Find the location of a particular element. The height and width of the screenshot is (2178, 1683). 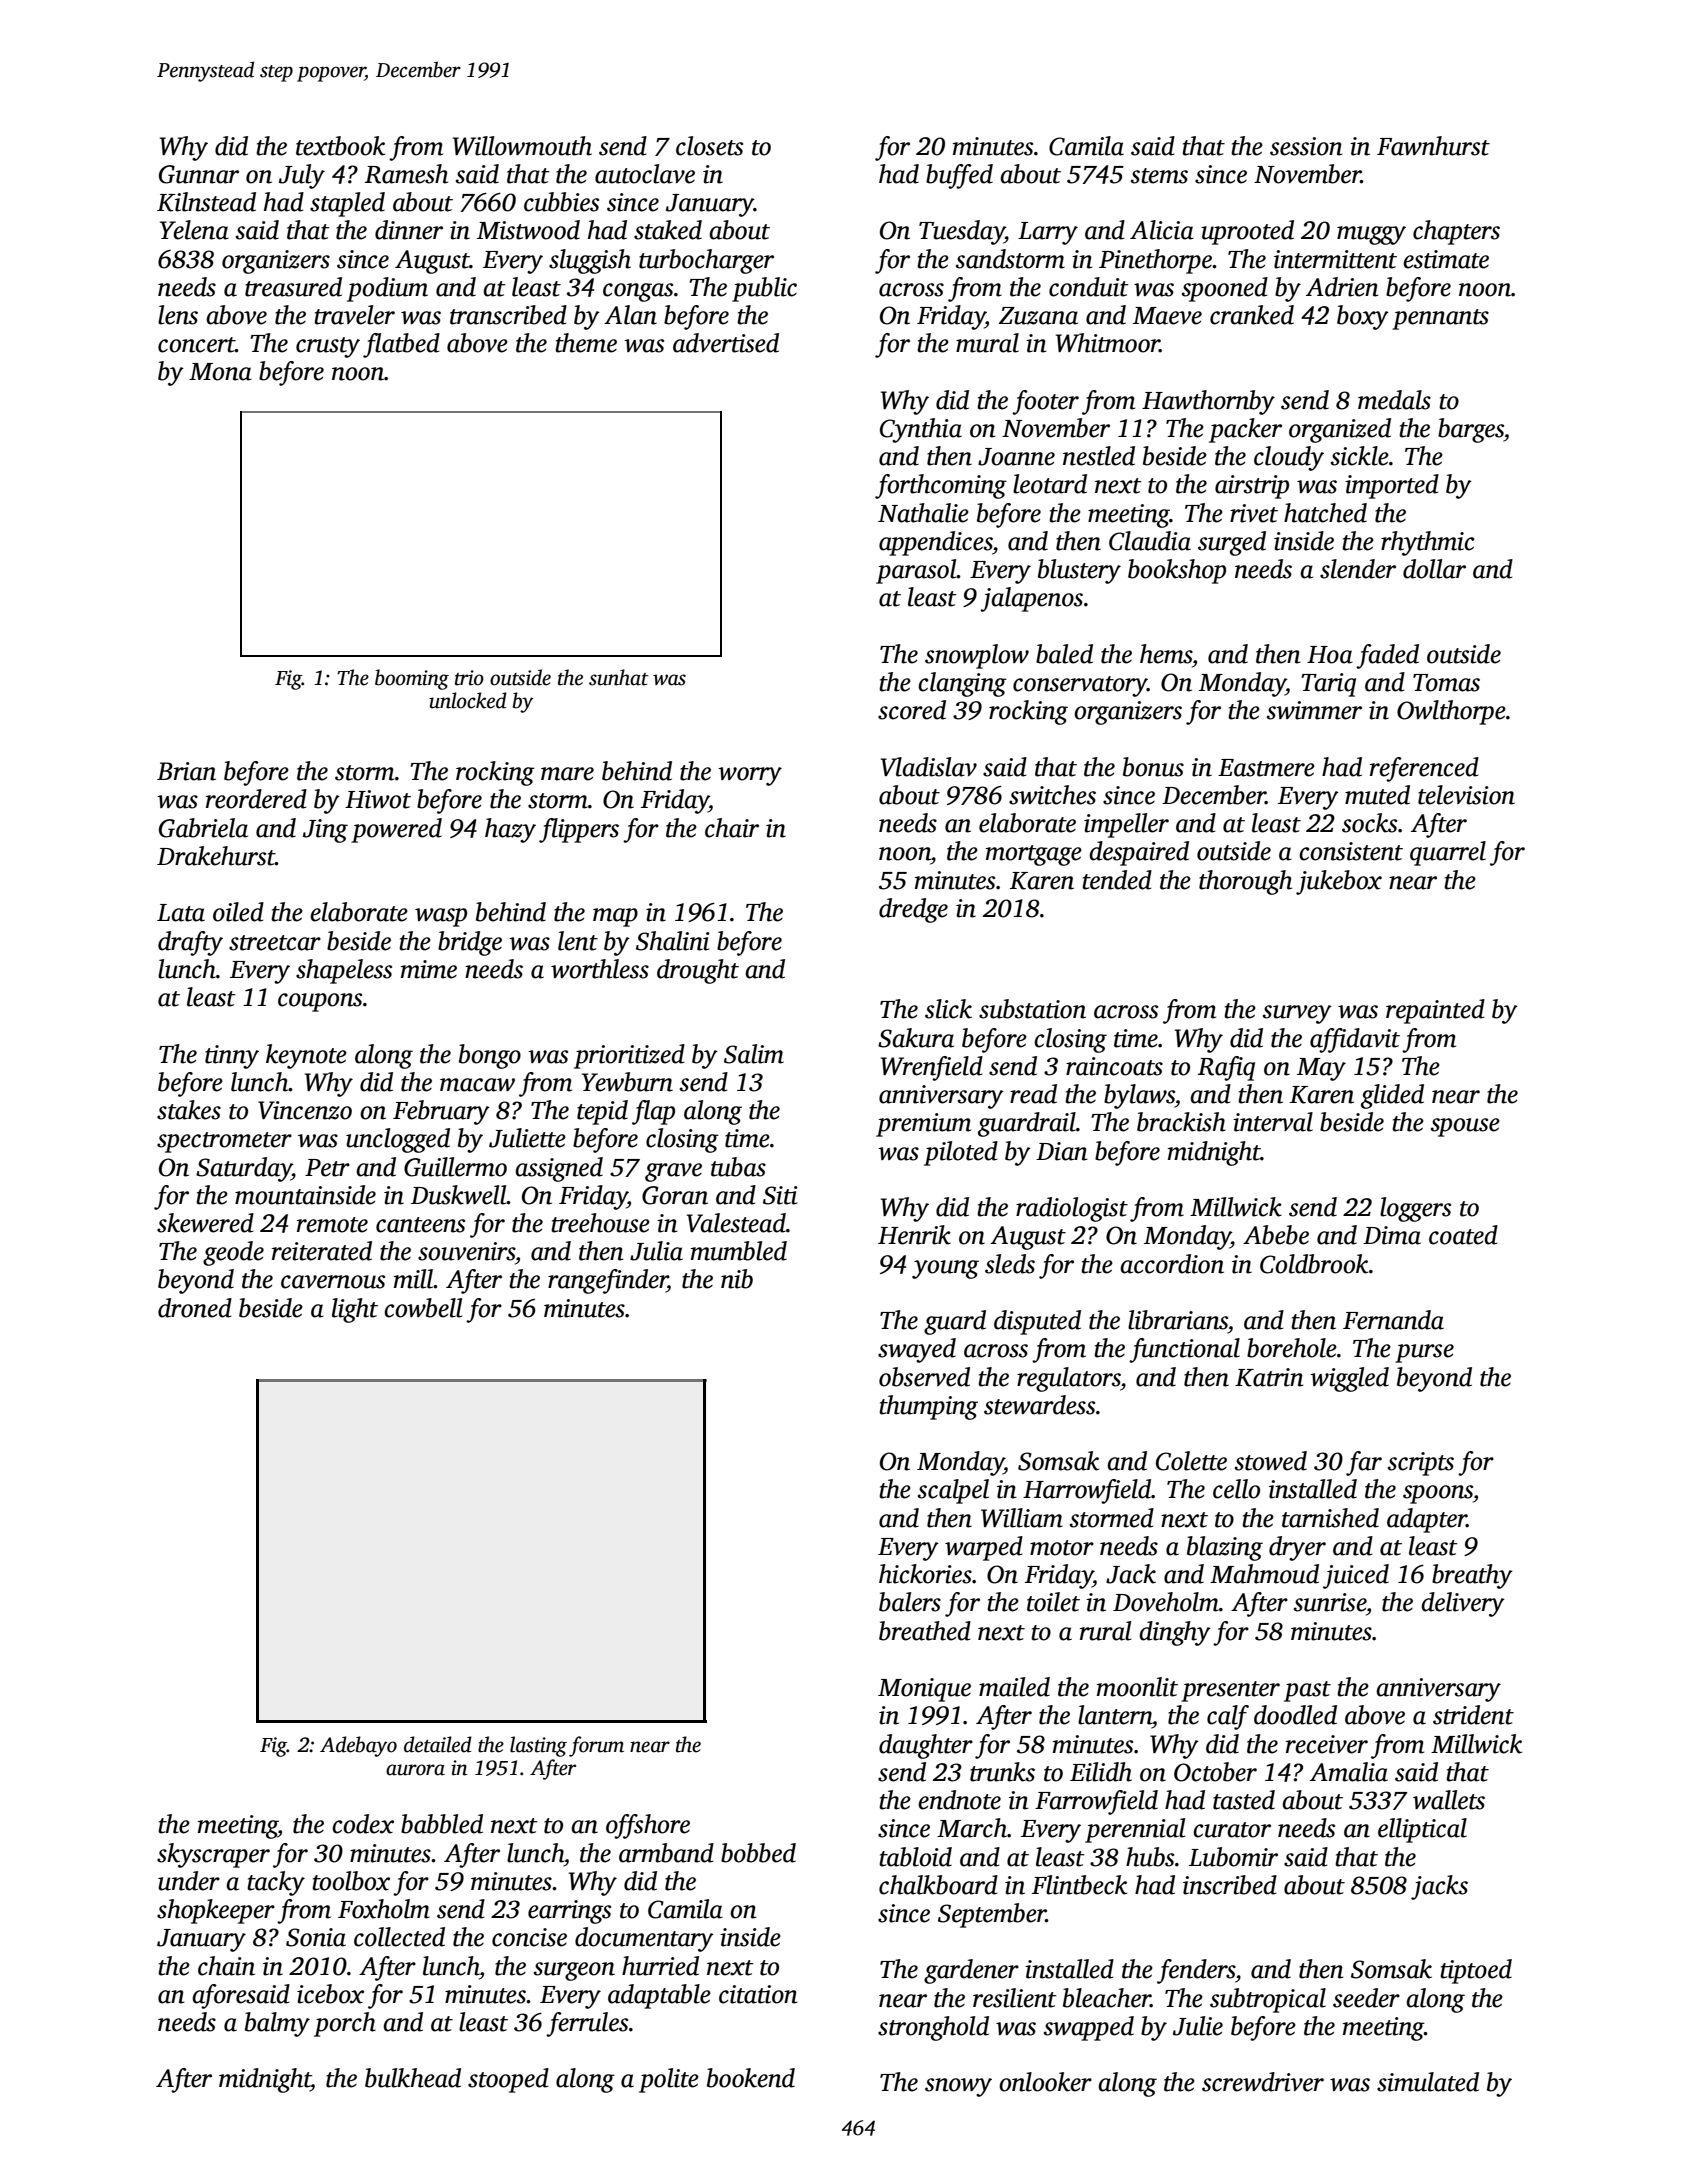

trio is located at coordinates (469, 678).
